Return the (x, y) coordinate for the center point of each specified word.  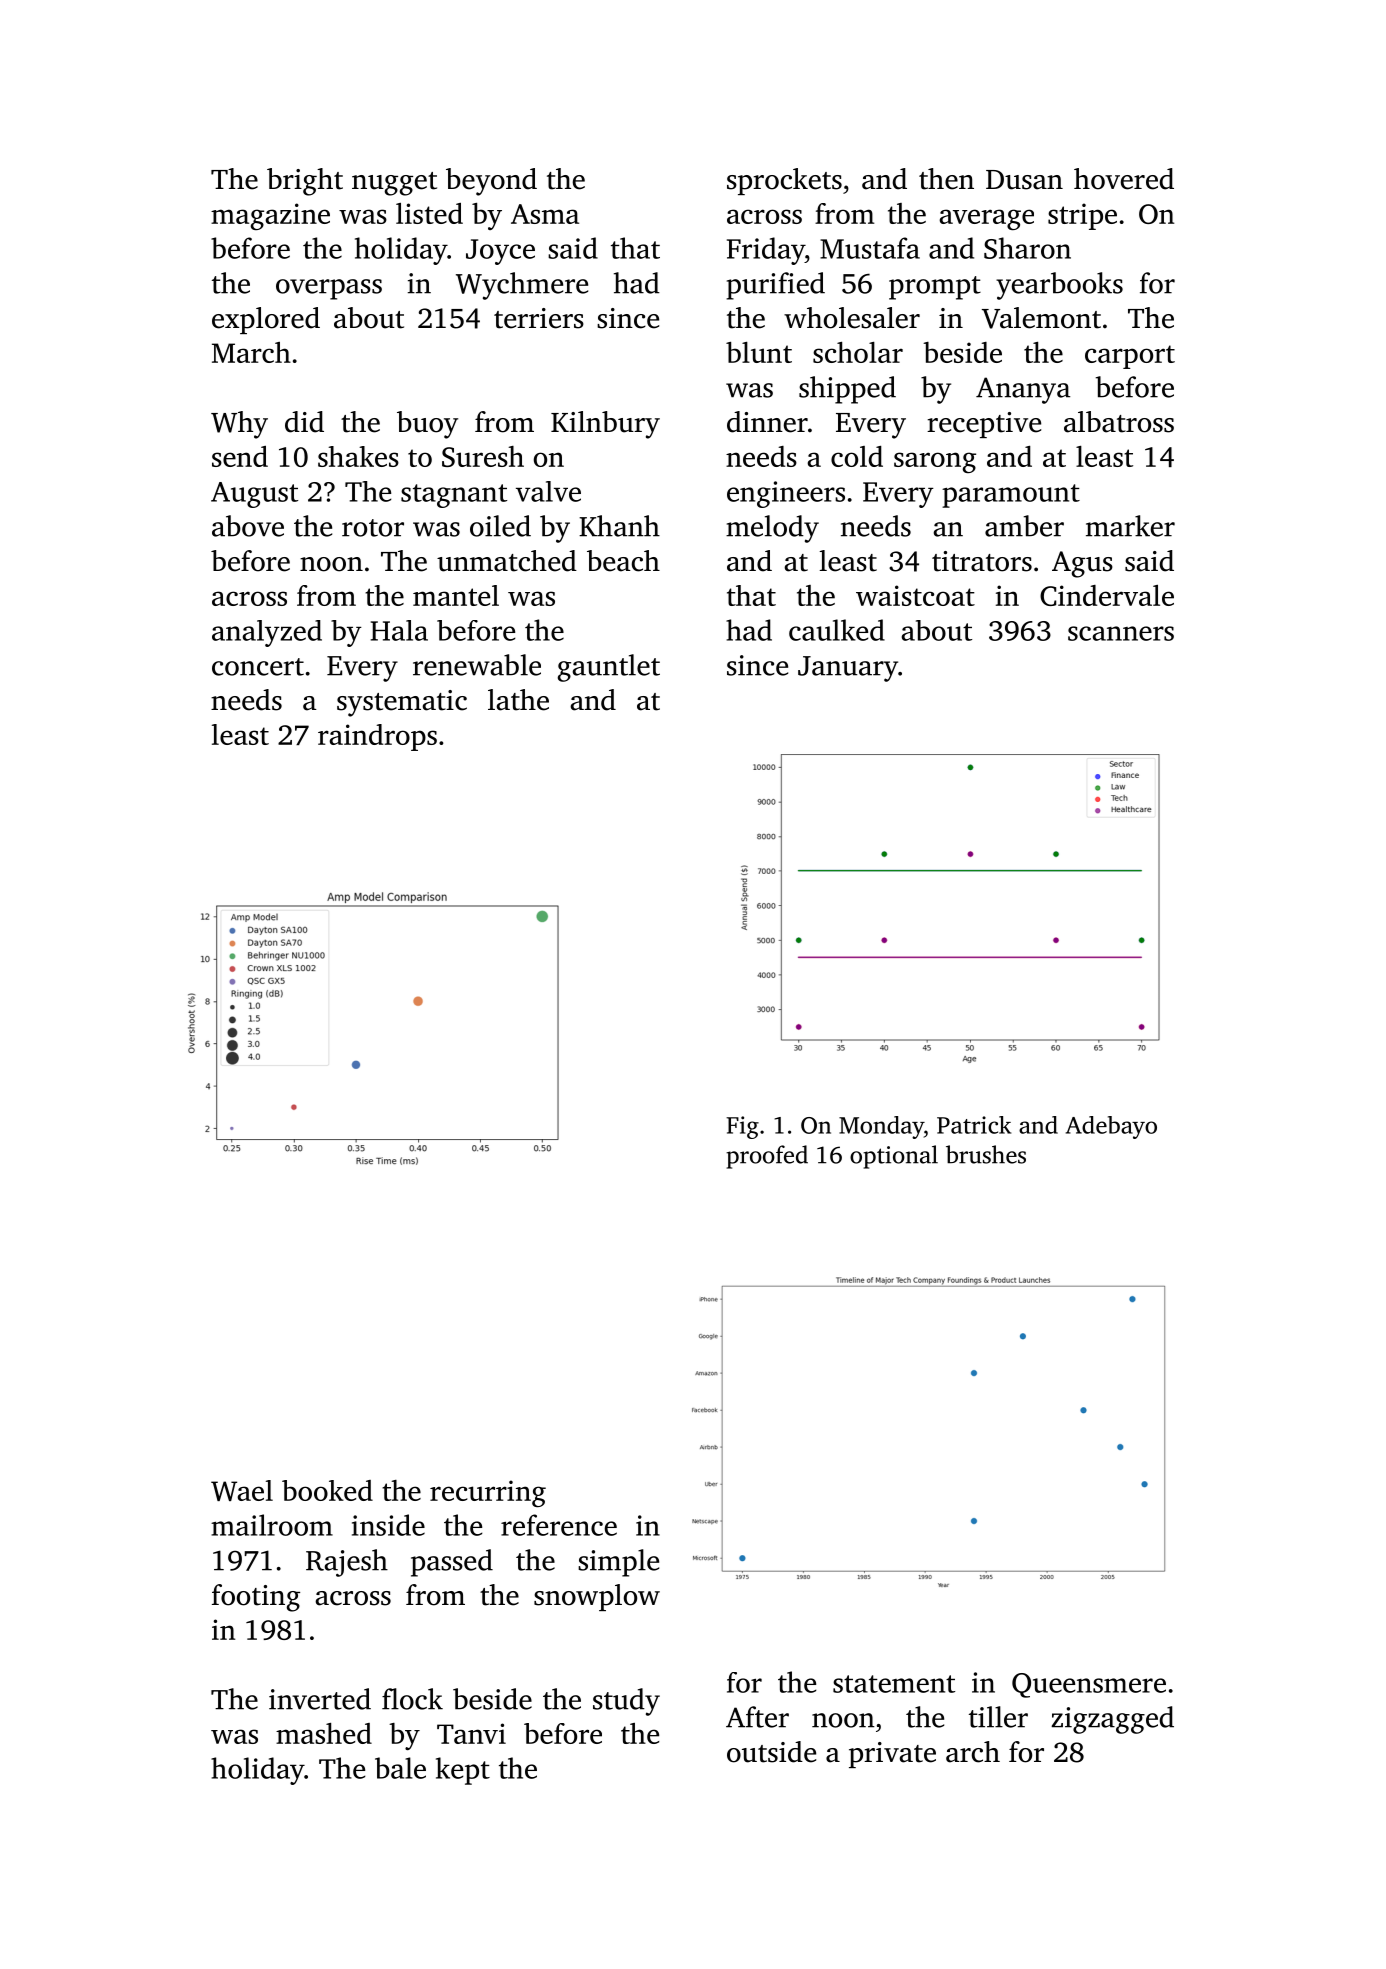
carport (1130, 357)
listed (429, 213)
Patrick (974, 1125)
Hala (399, 630)
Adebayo (1111, 1127)
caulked (837, 630)
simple (618, 1563)
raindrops (377, 737)
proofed (767, 1157)
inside (388, 1525)
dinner (767, 422)
